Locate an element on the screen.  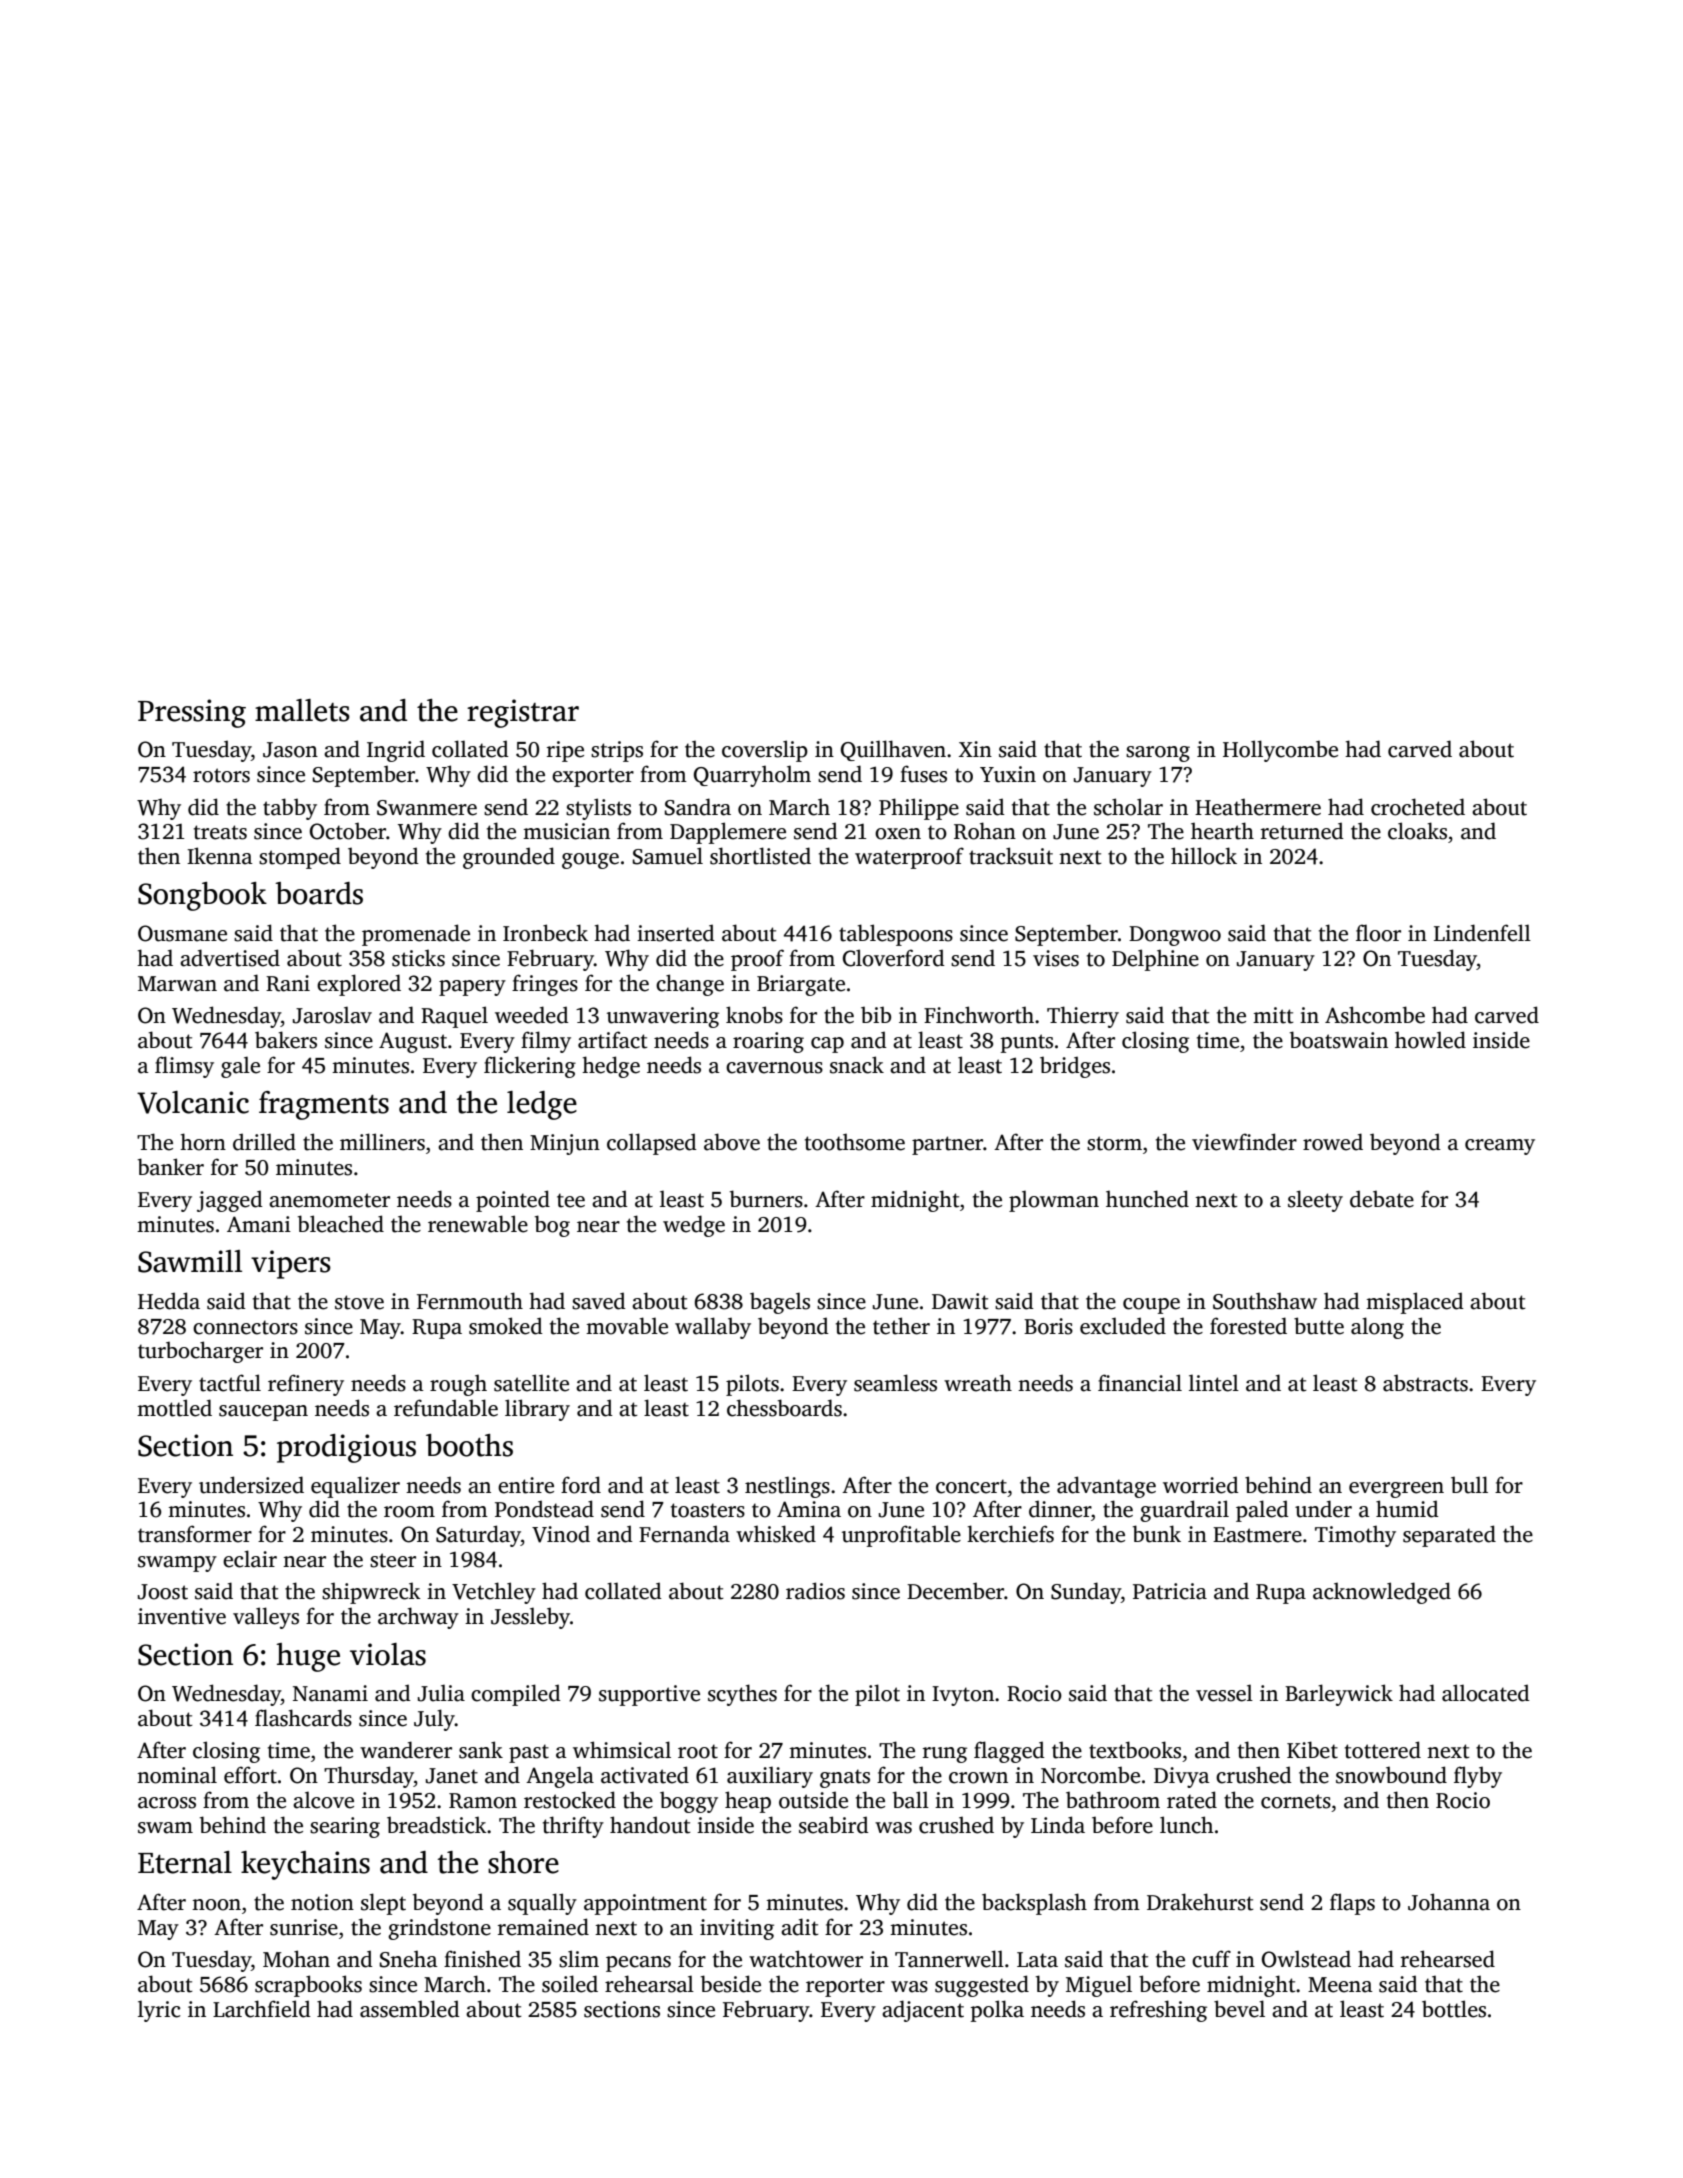
inserted is located at coordinates (676, 933).
